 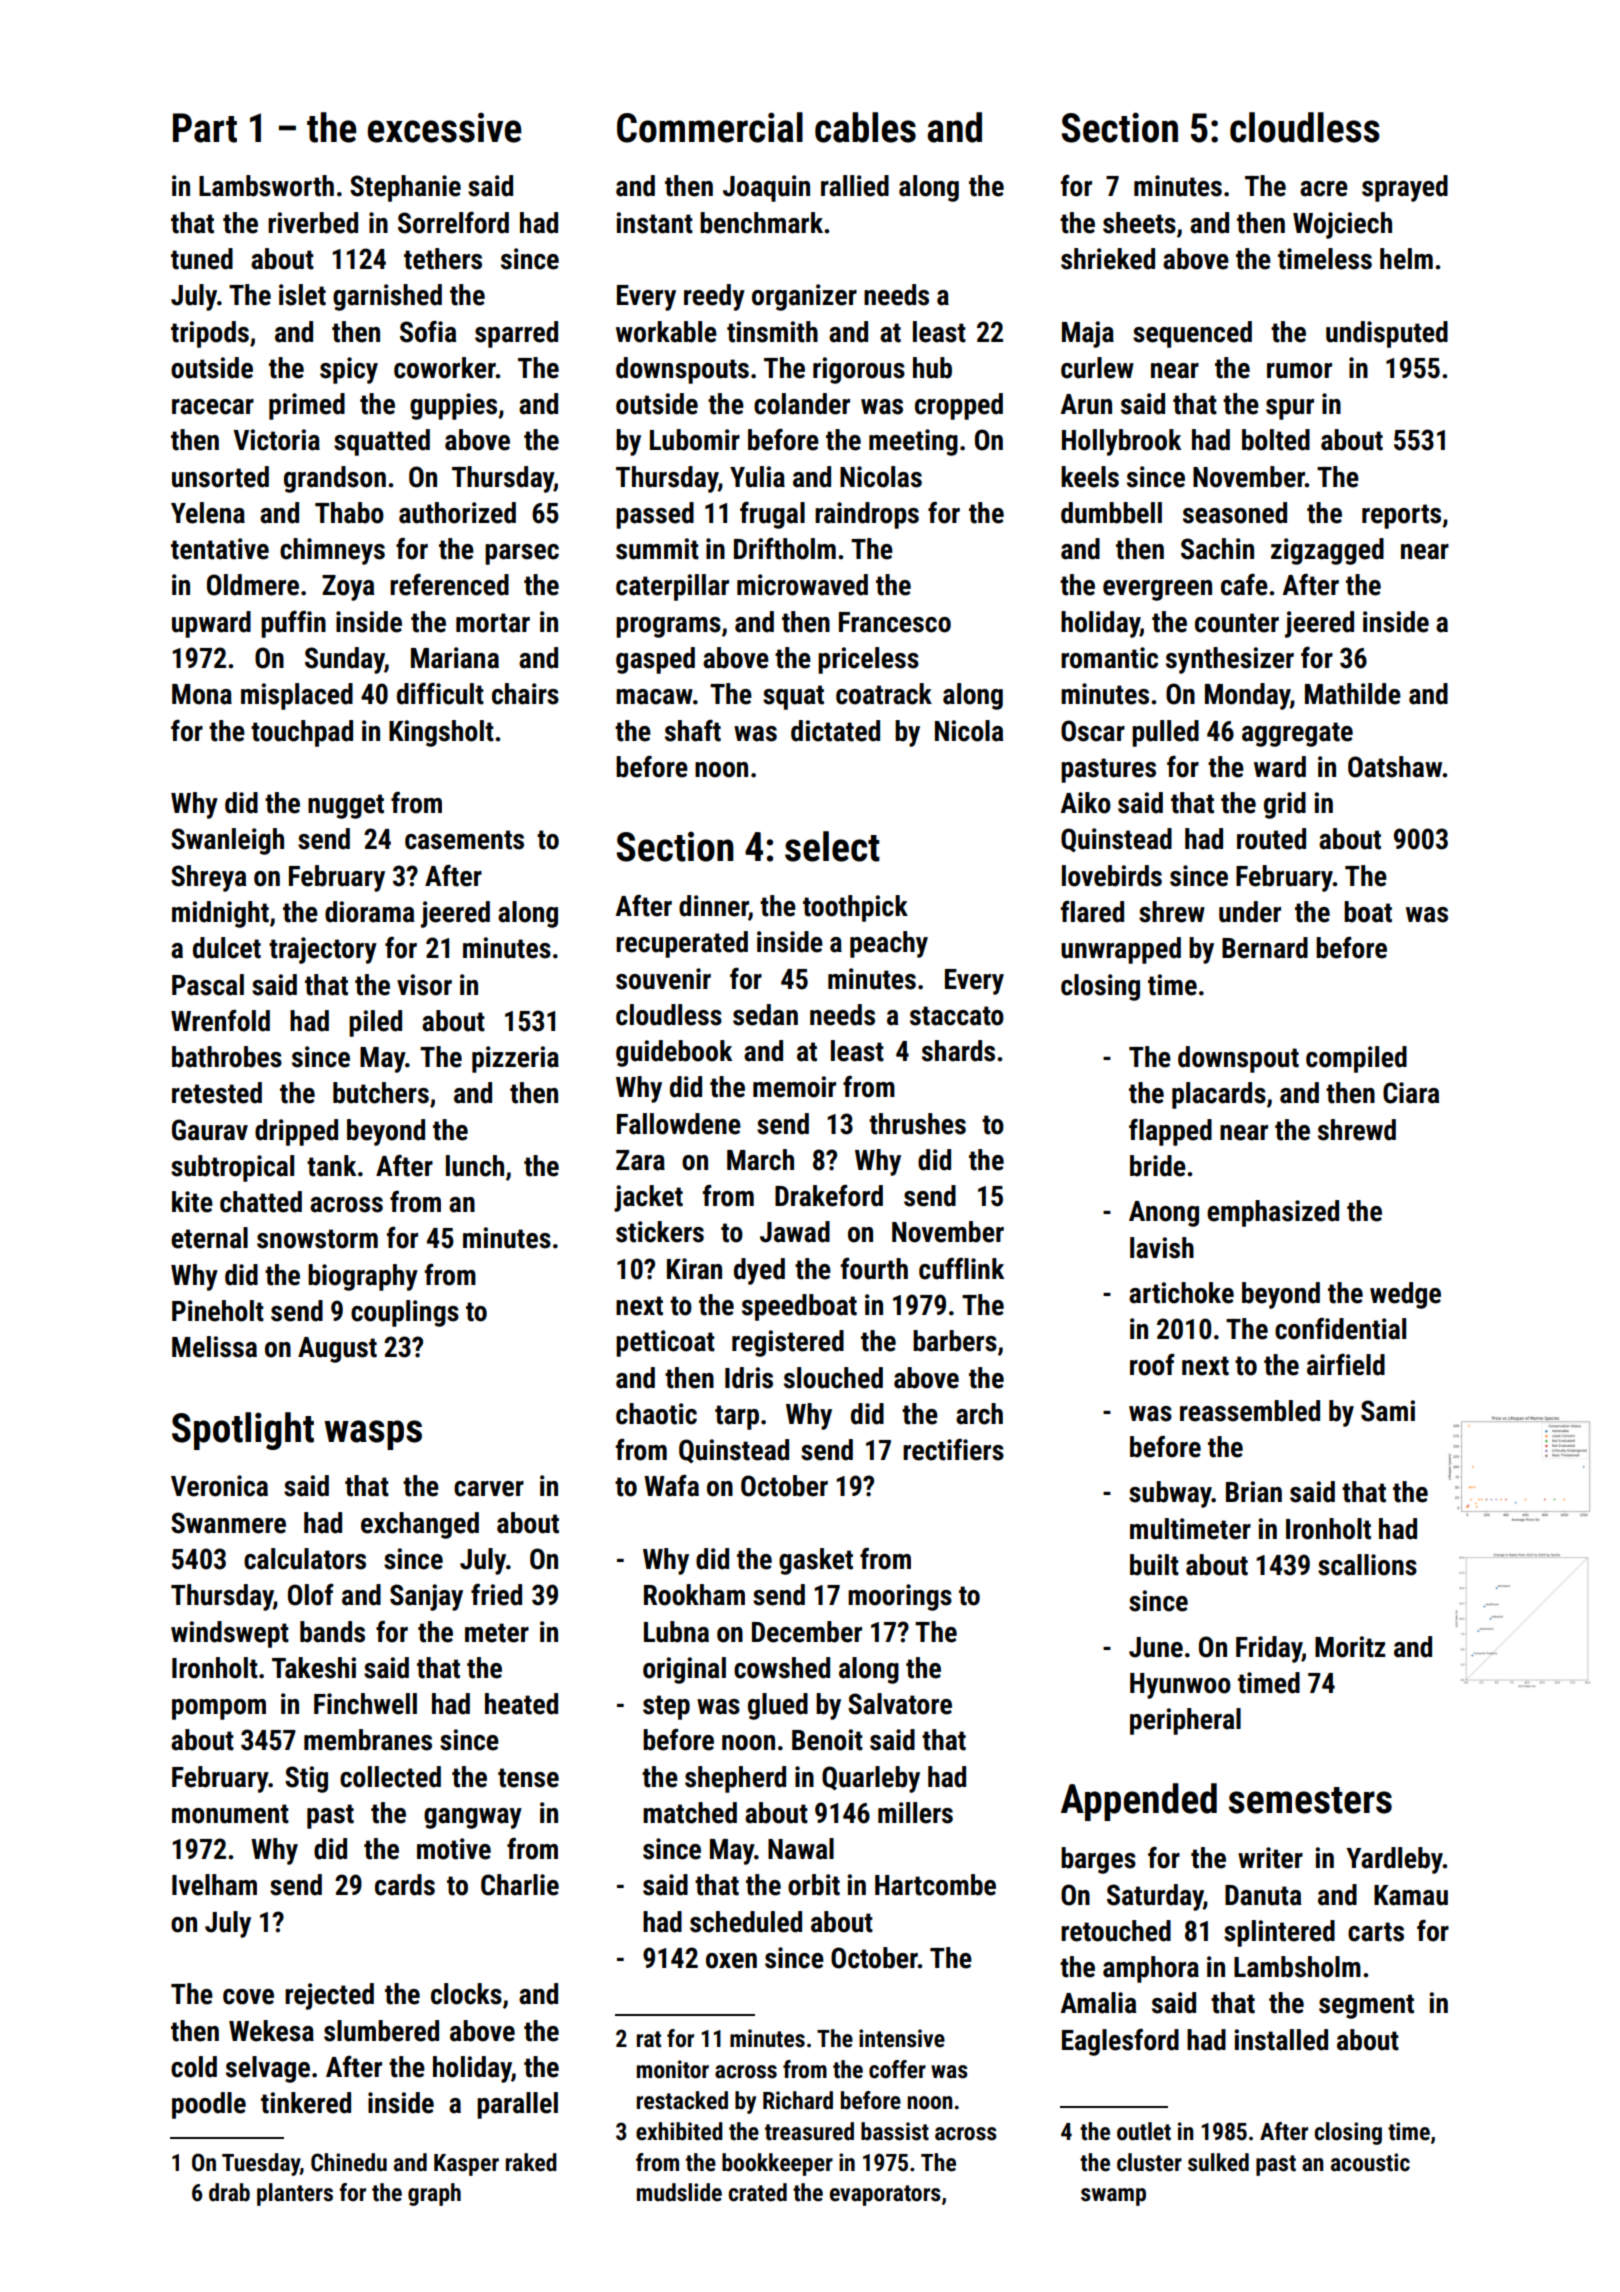 I want to click on Salvatore, so click(x=900, y=1704).
